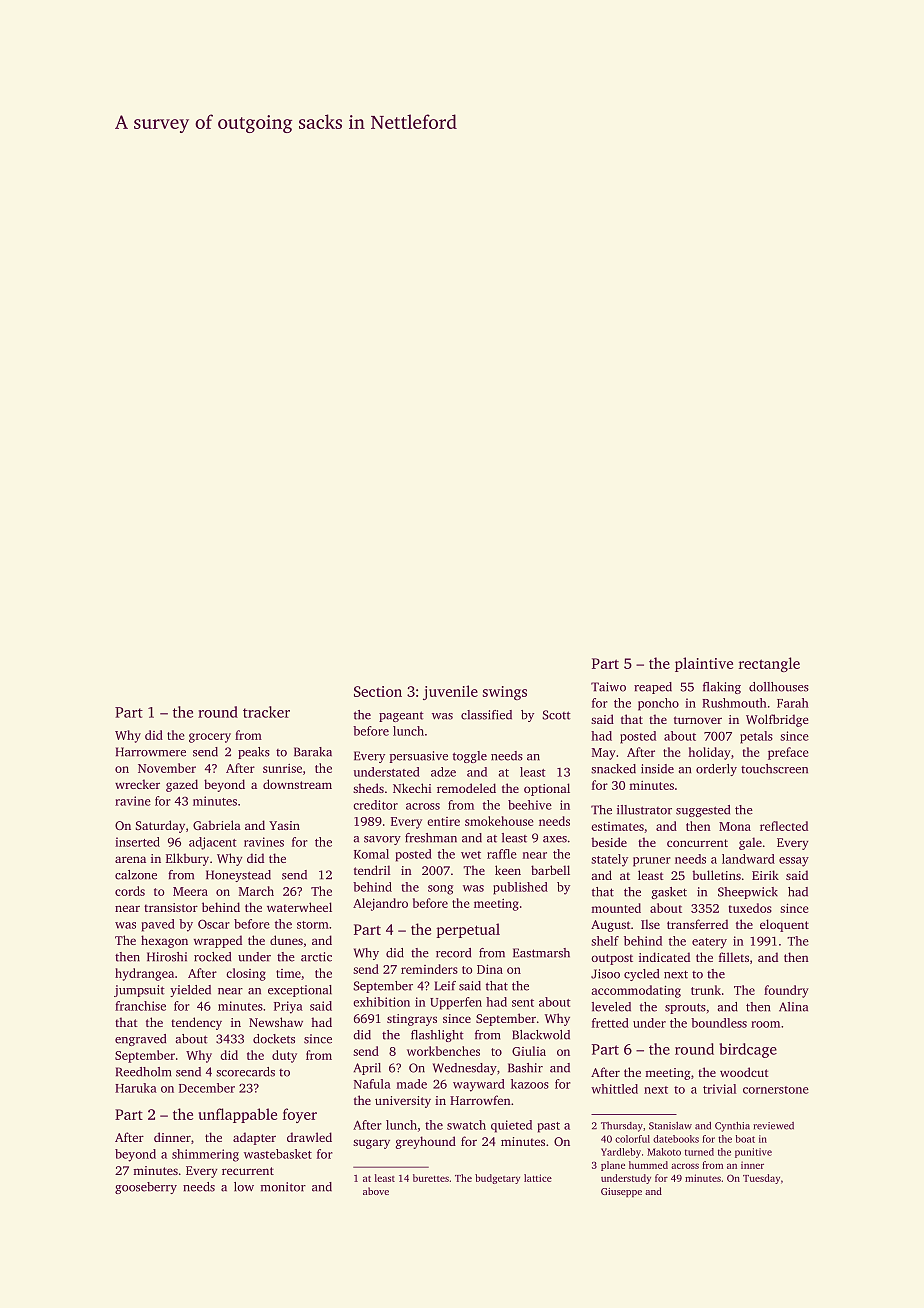  I want to click on made, so click(411, 1084).
